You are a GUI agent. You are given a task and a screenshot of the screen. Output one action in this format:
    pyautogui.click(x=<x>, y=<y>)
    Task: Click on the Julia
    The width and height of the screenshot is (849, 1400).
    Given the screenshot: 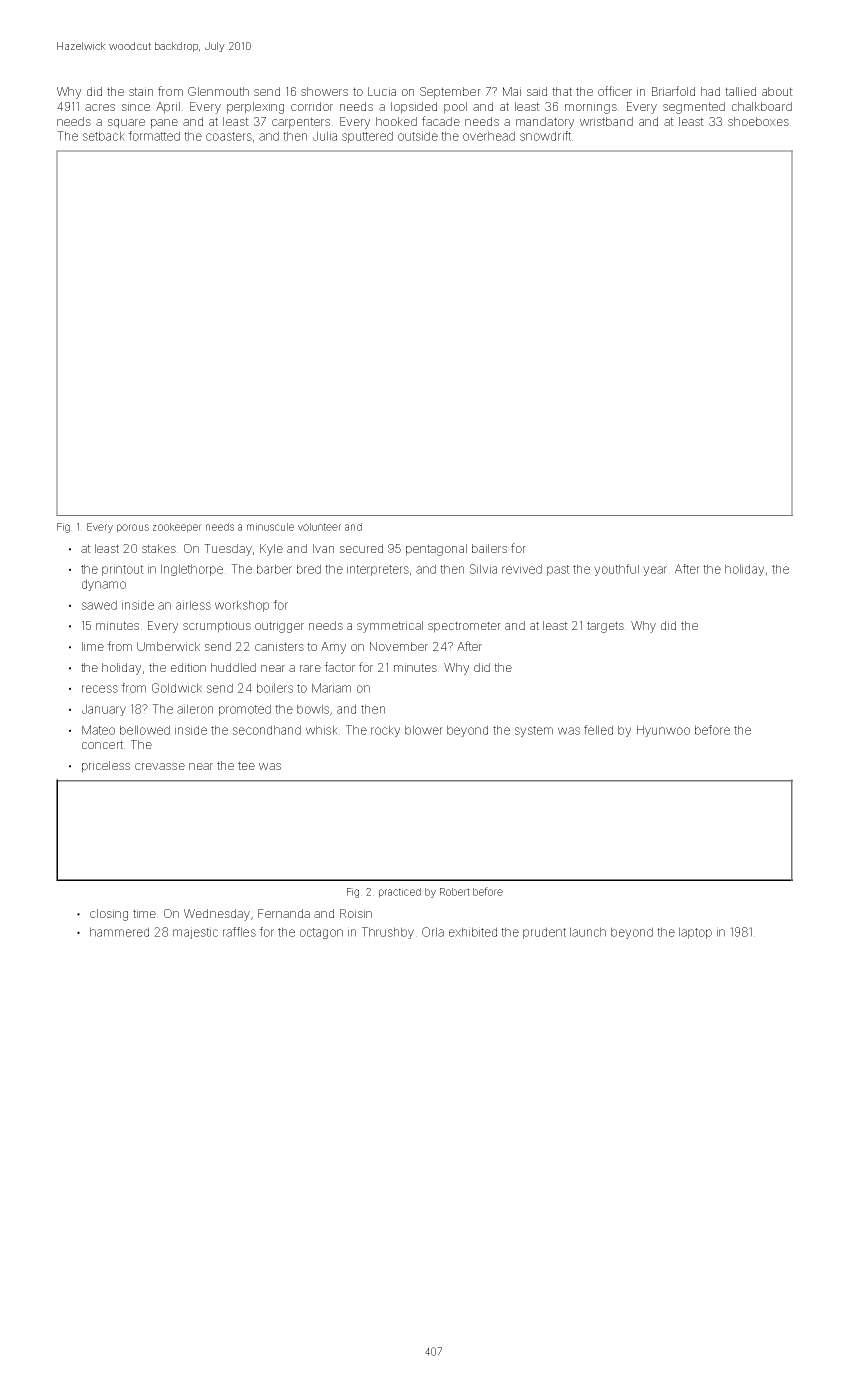 What is the action you would take?
    pyautogui.click(x=325, y=136)
